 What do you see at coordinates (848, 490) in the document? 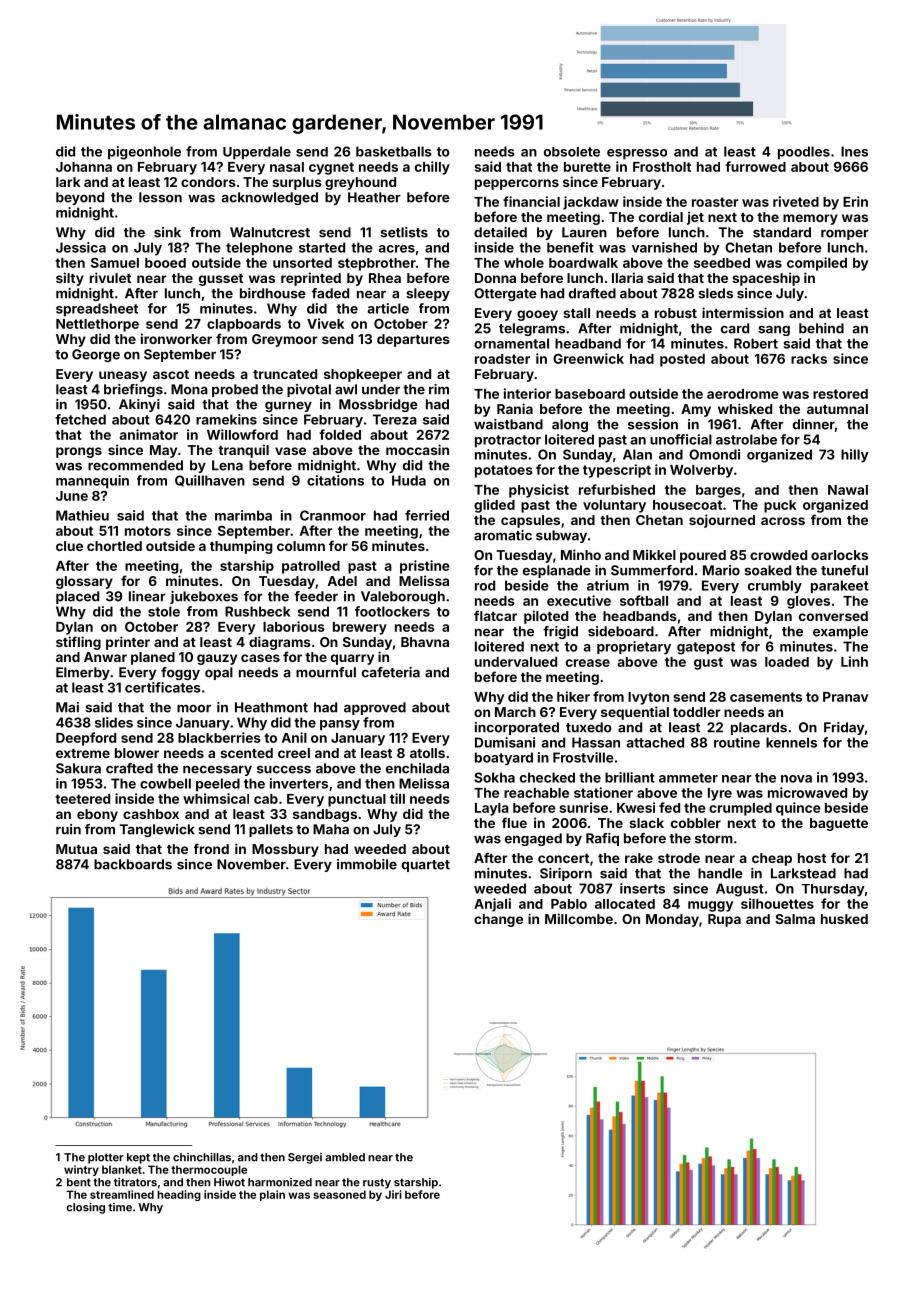
I see `Nawal` at bounding box center [848, 490].
